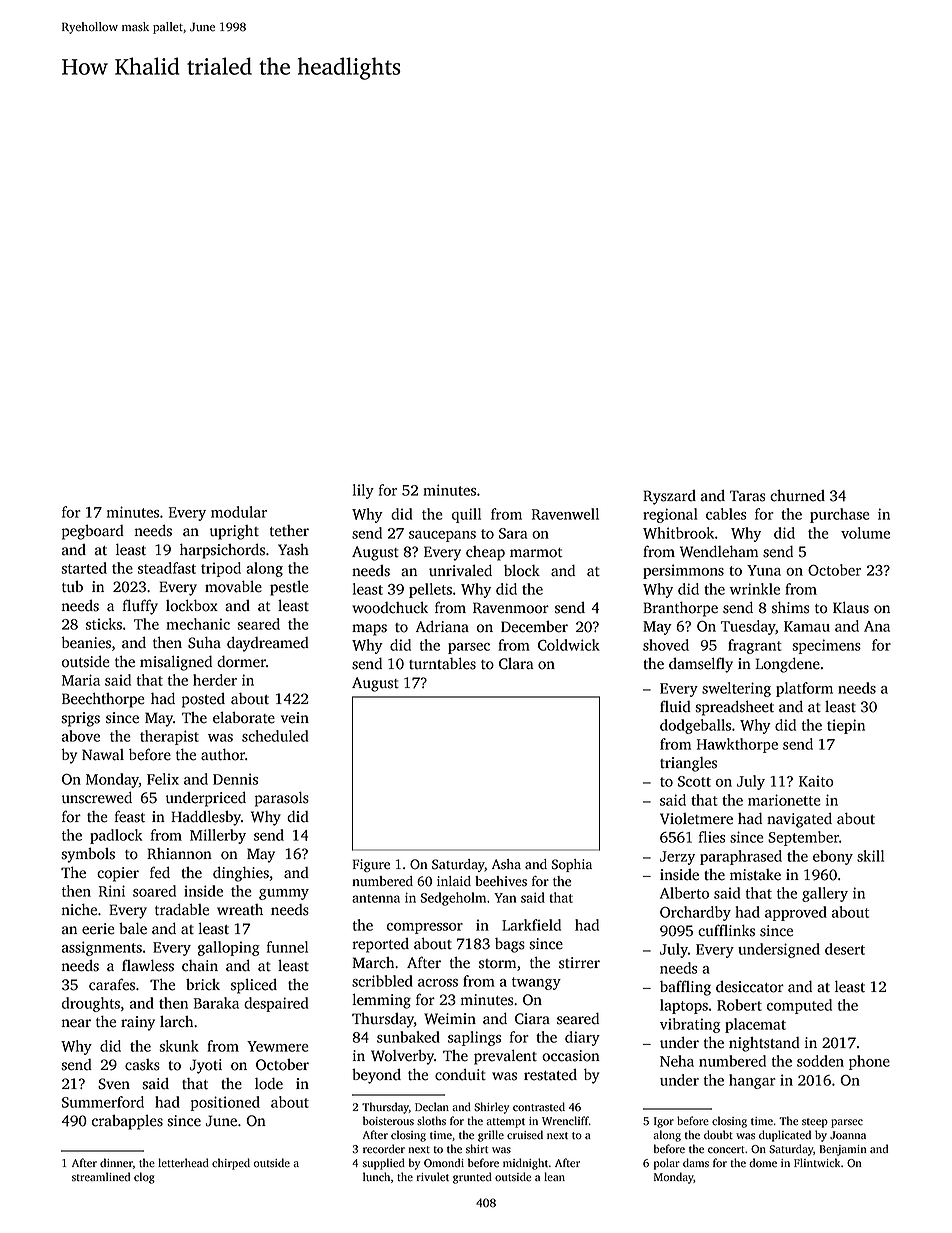  Describe the element at coordinates (816, 781) in the screenshot. I see `Kaito` at that location.
